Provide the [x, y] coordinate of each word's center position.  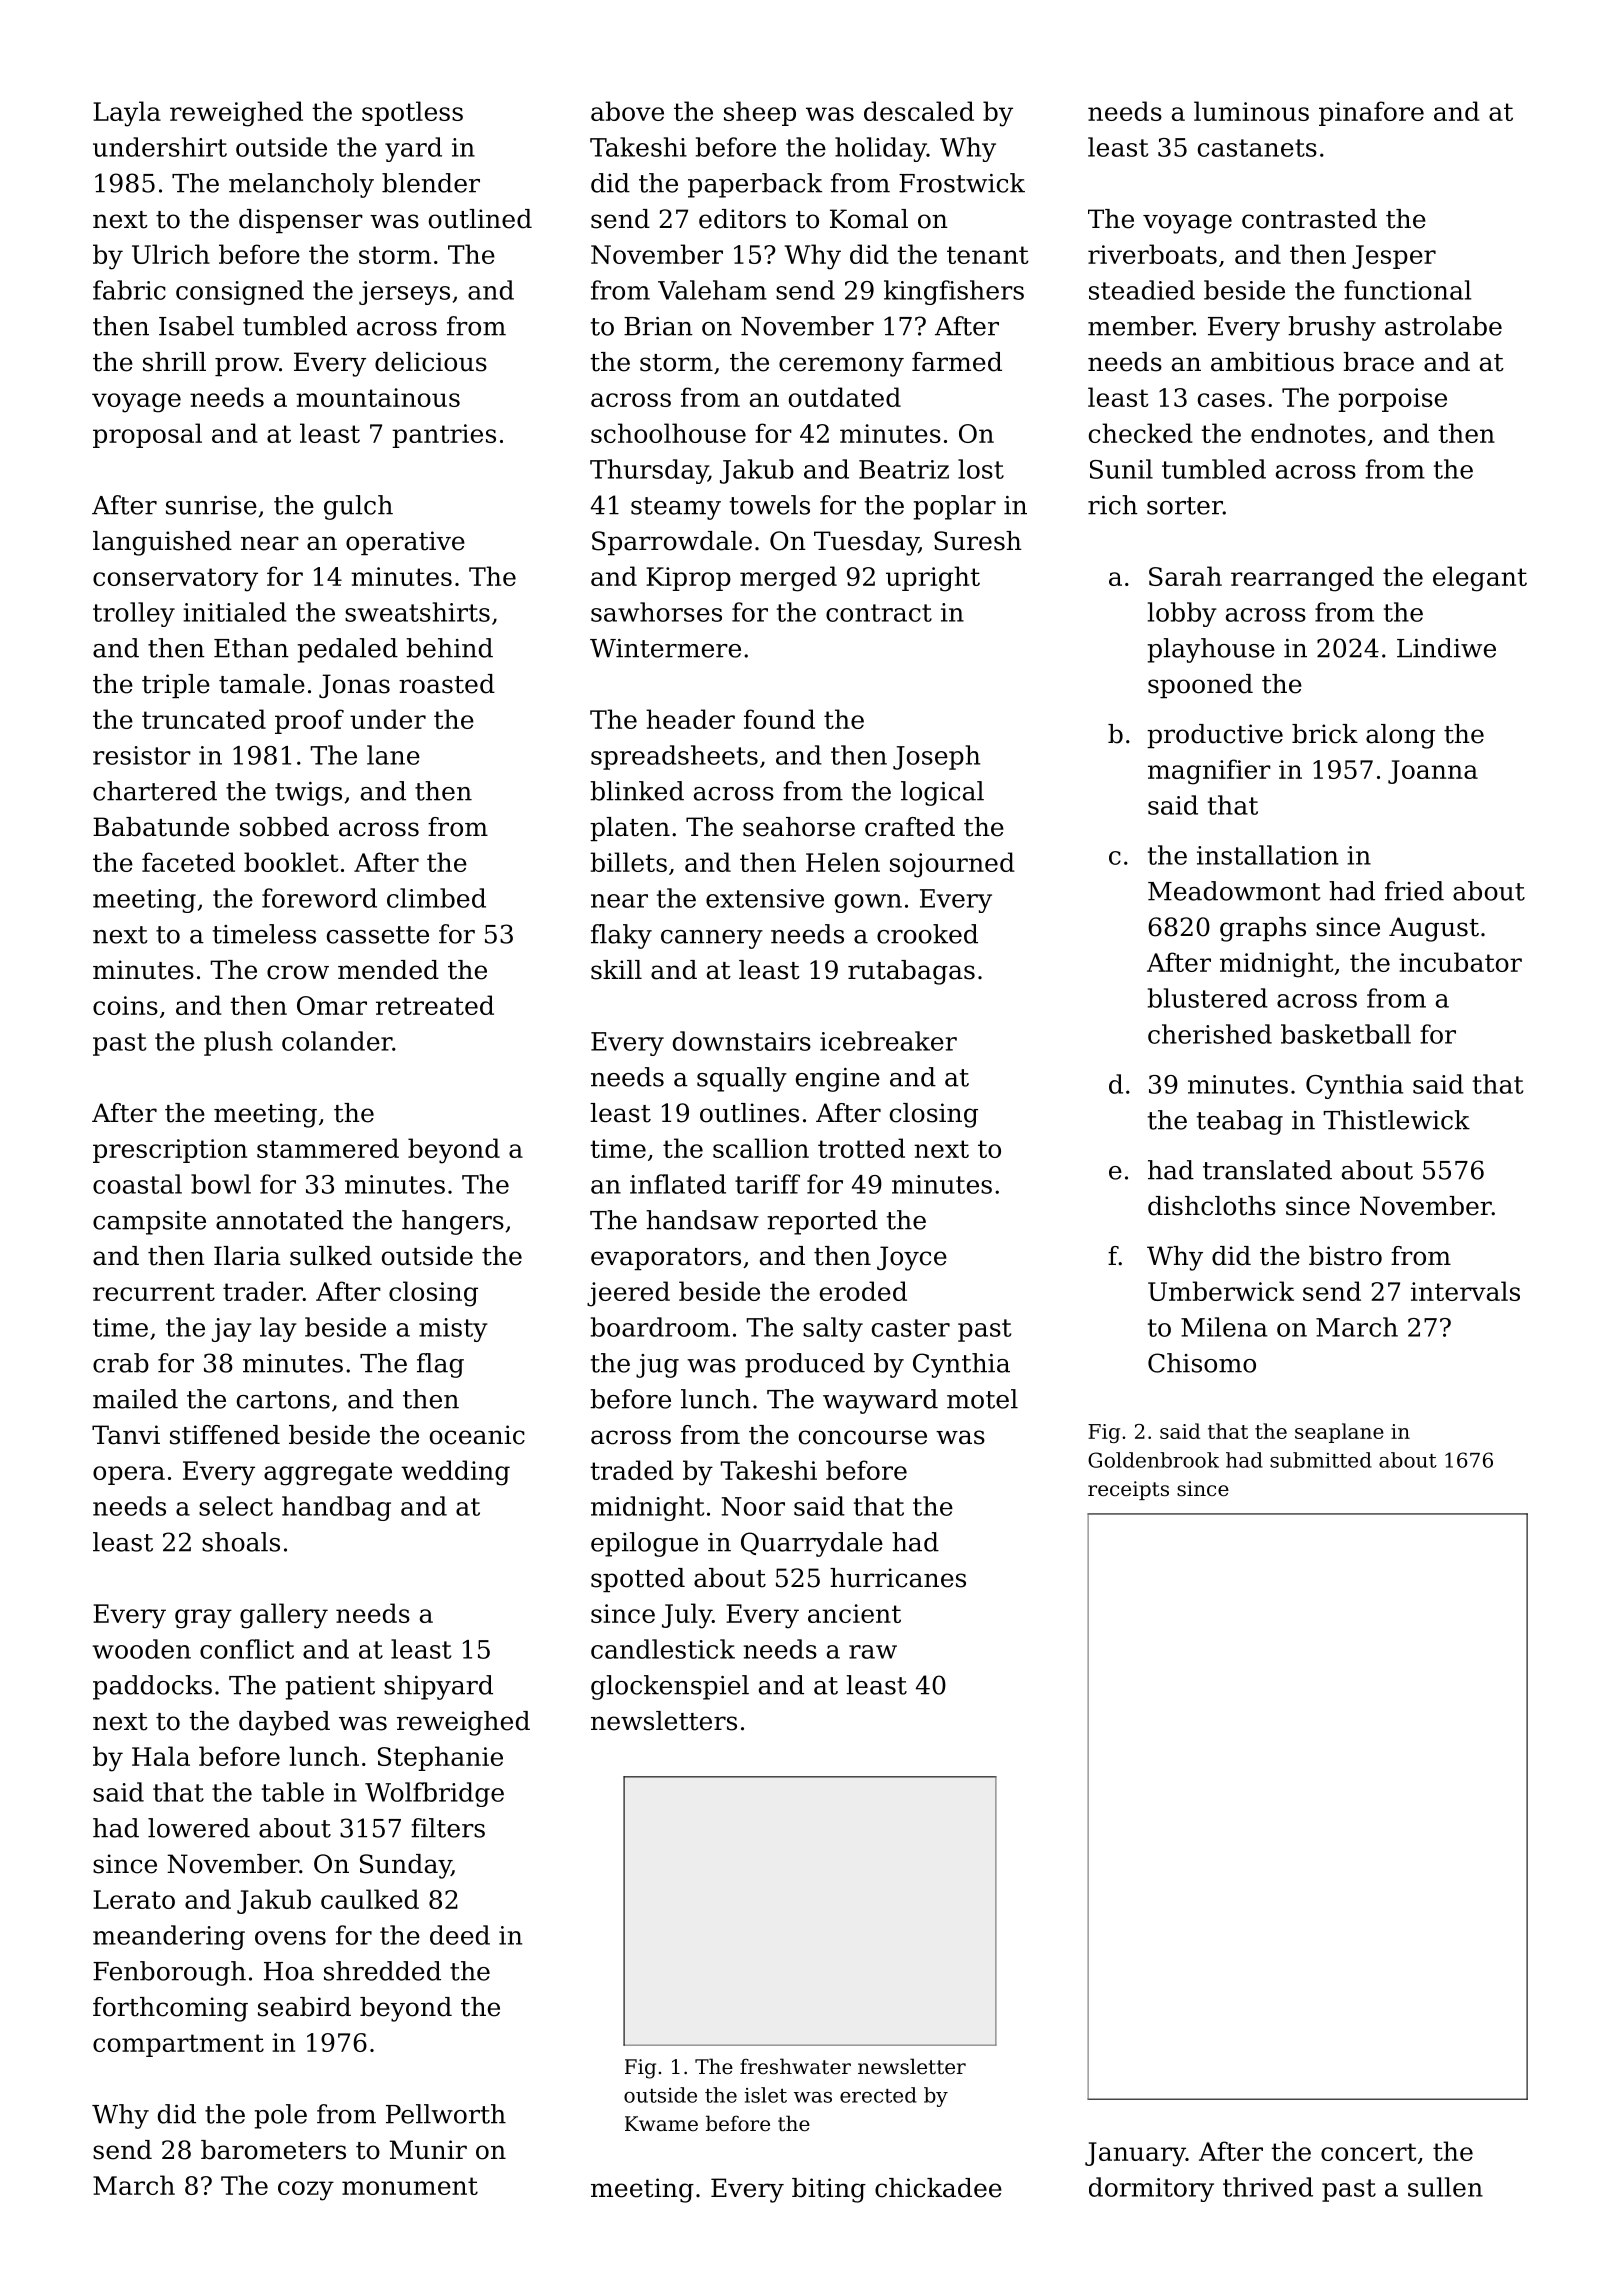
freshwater [795, 2066]
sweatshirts [417, 612]
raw [873, 1652]
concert [1369, 2152]
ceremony [841, 367]
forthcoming [170, 2009]
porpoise [1392, 400]
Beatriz [904, 469]
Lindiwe [1446, 648]
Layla [127, 114]
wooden [141, 1649]
